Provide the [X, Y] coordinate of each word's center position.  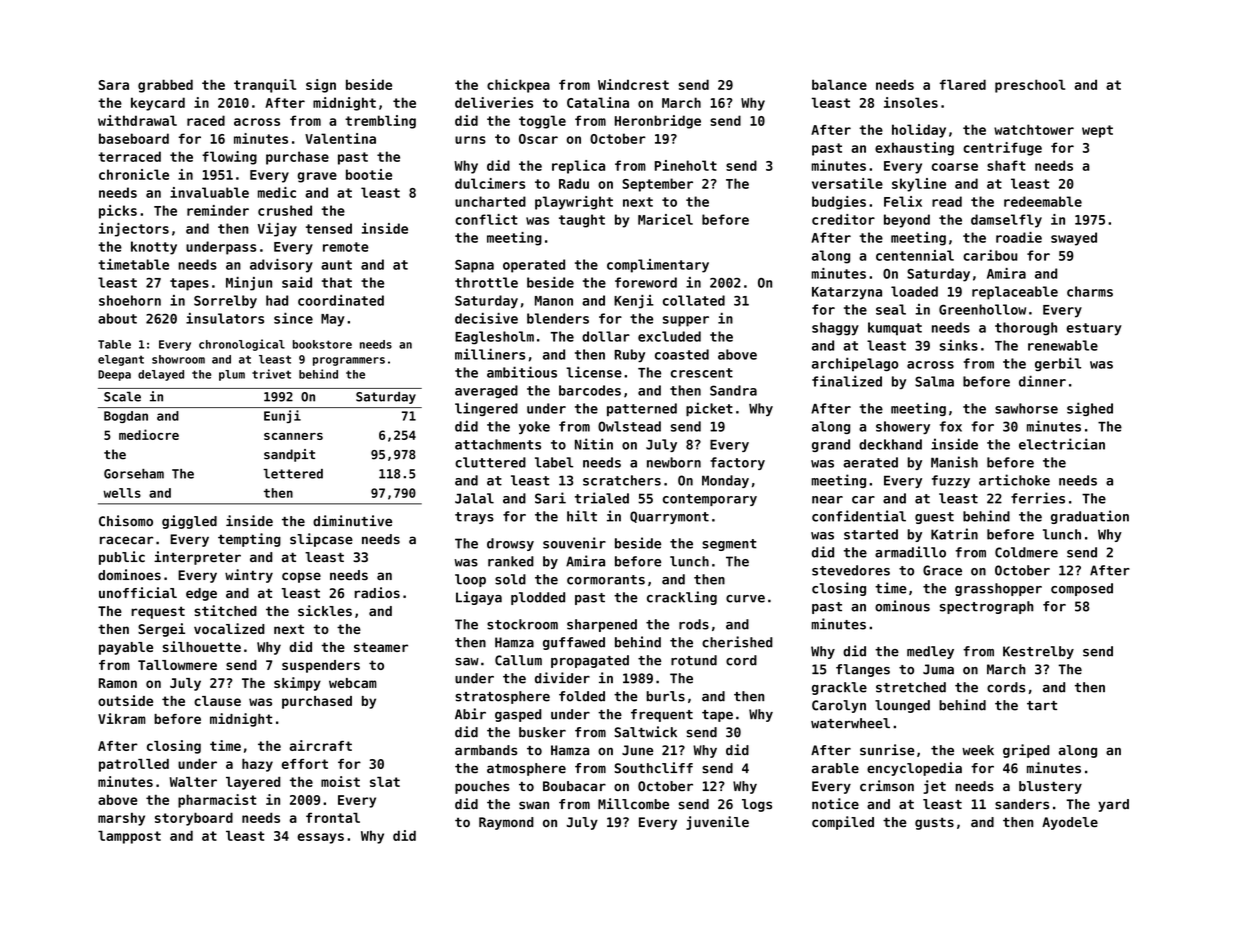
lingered [486, 409]
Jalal [474, 498]
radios [377, 592]
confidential [859, 516]
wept [1097, 131]
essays [320, 838]
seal [891, 309]
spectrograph [986, 607]
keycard [158, 104]
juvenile [717, 823]
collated [694, 300]
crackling [682, 598]
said [297, 282]
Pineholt [686, 165]
